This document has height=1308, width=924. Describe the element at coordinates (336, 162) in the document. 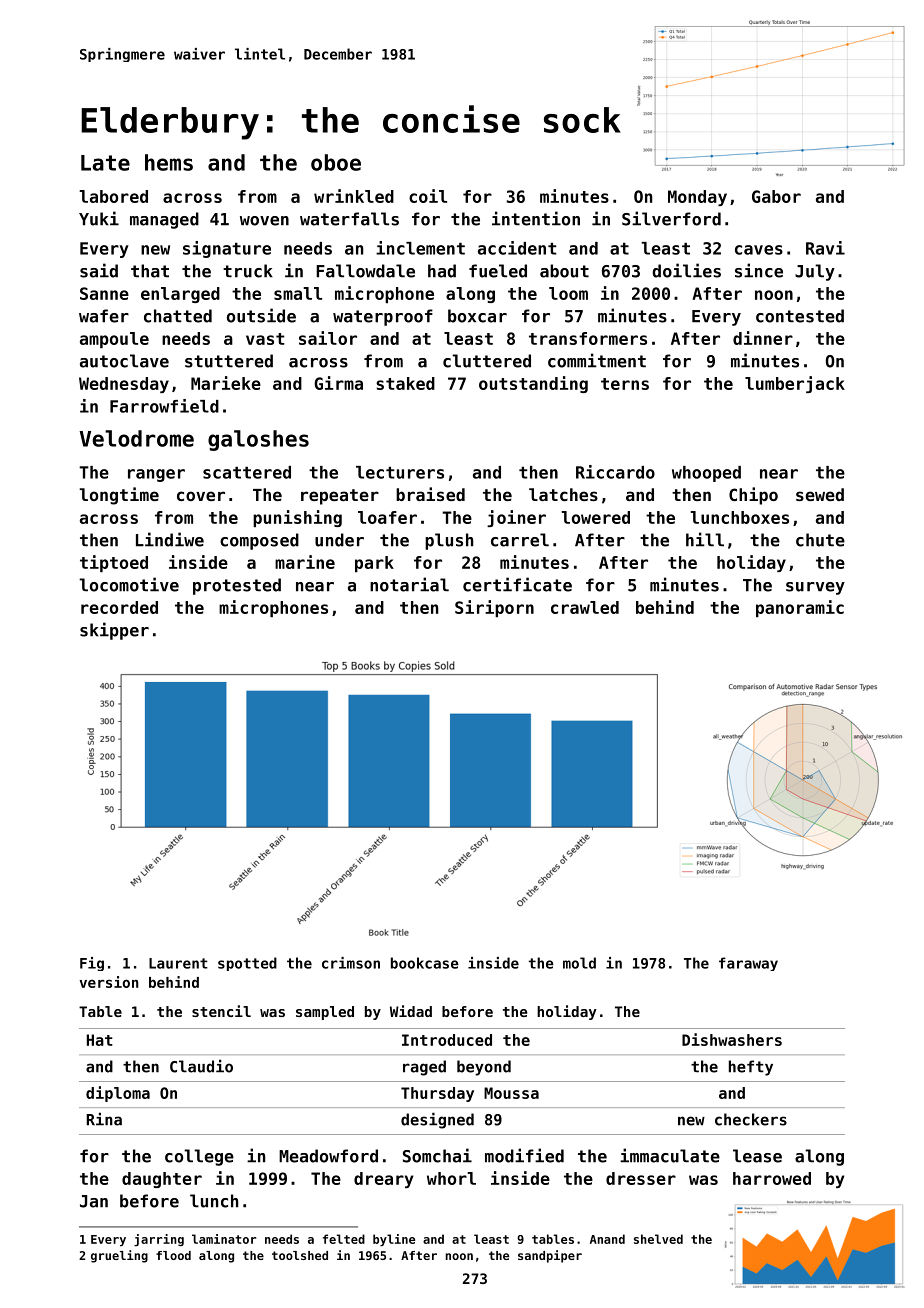

I see `oboe` at that location.
